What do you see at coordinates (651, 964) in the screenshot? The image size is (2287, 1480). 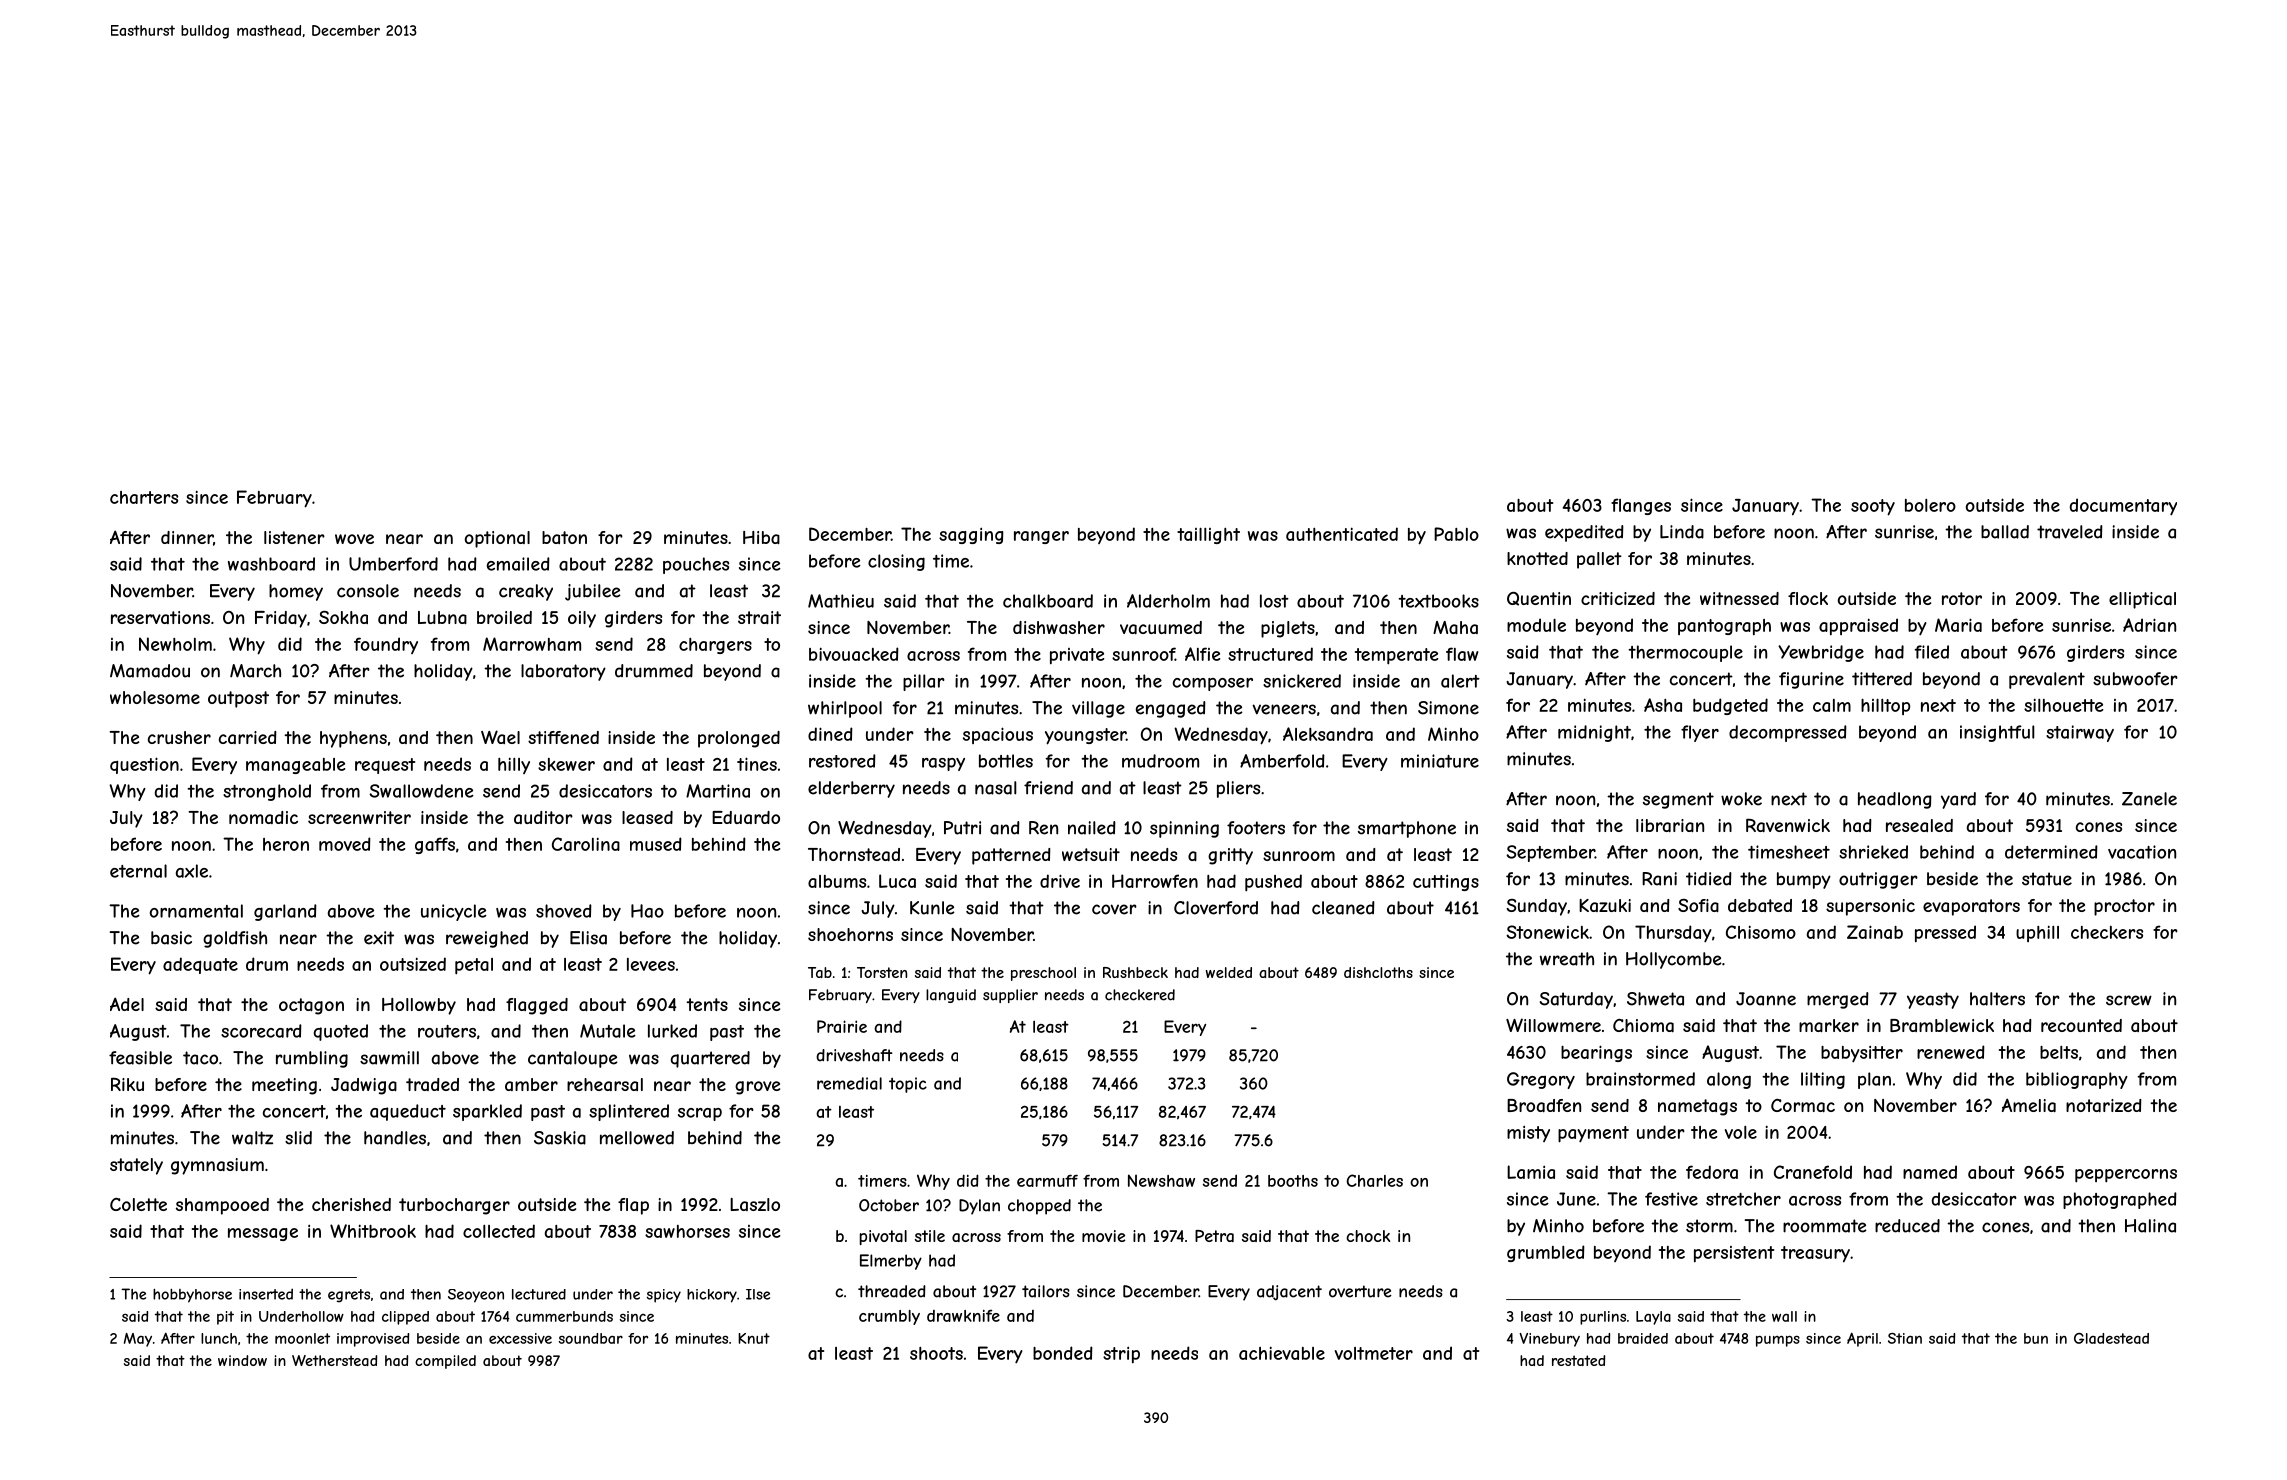 I see `levees` at bounding box center [651, 964].
